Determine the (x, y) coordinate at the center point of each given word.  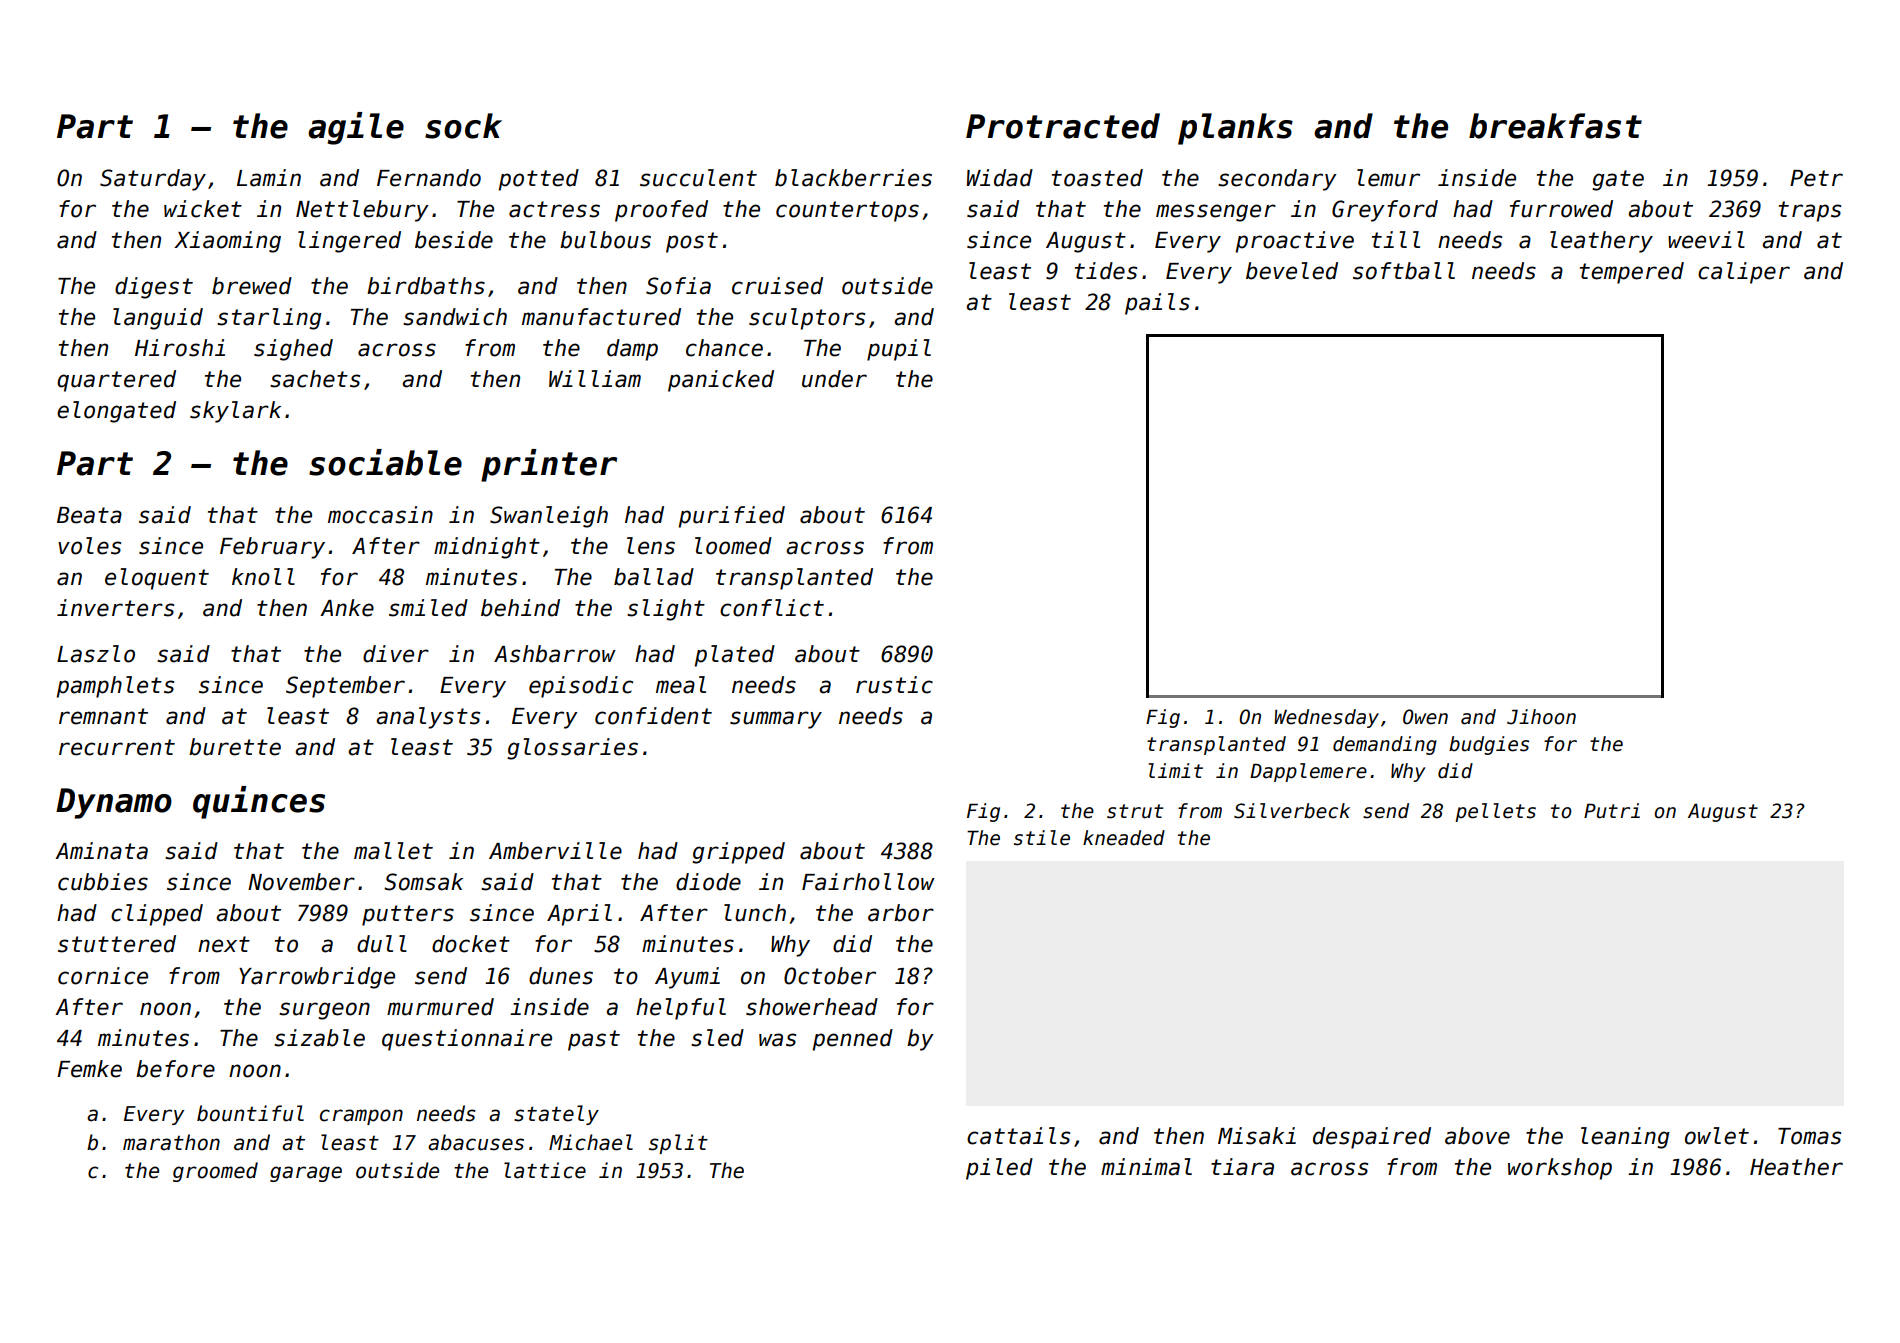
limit (1175, 770)
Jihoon (1541, 717)
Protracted (1063, 126)
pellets (1495, 812)
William (595, 379)
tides (1106, 271)
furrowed (1561, 209)
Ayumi (687, 978)
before (175, 1069)
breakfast (1555, 126)
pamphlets (115, 687)
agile (356, 128)
